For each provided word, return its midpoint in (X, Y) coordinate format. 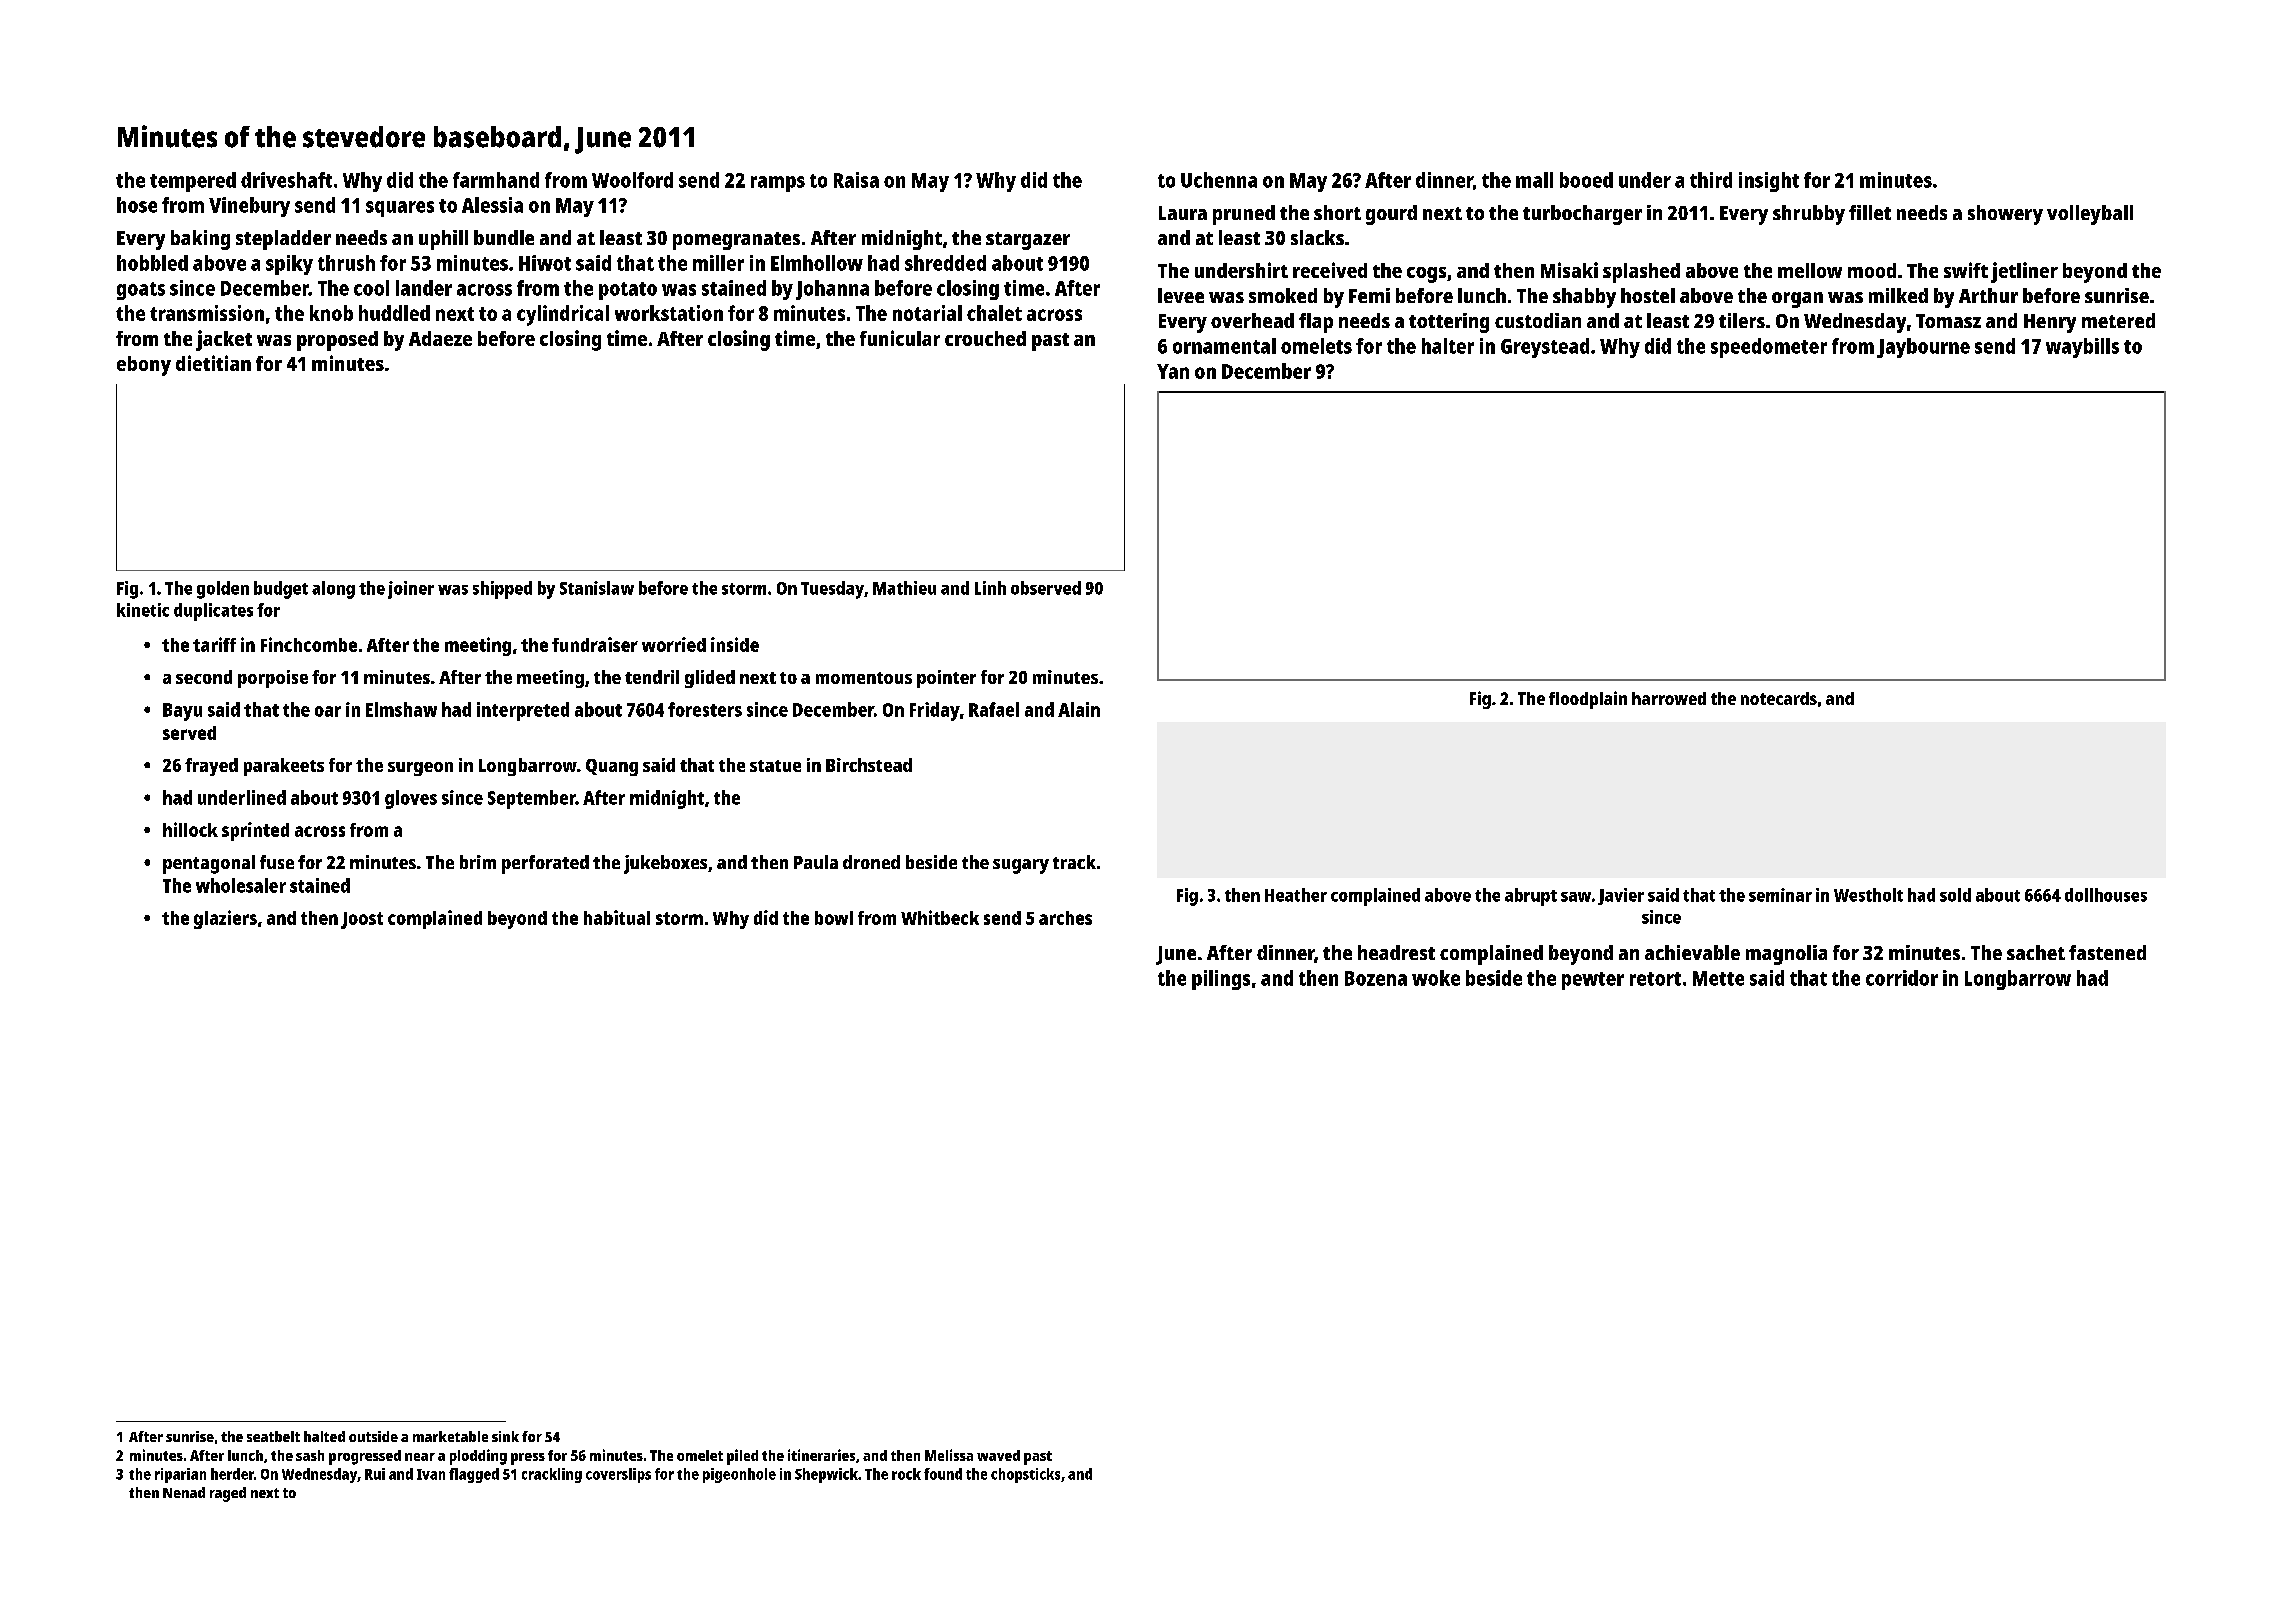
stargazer (1028, 241)
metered (2118, 320)
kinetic (143, 610)
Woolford (632, 180)
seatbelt (273, 1436)
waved (998, 1455)
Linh (990, 588)
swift (1966, 270)
